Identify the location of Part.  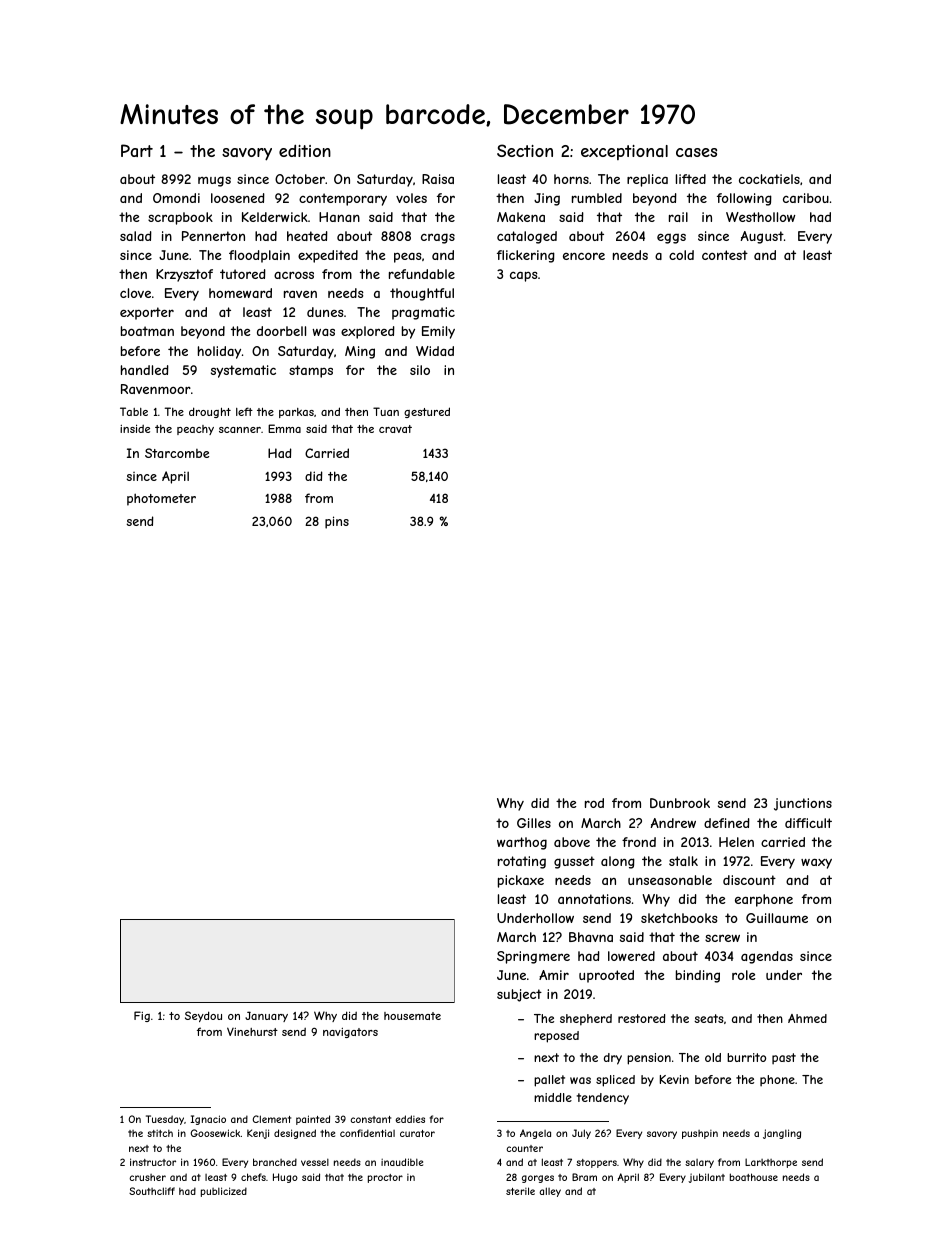
(137, 150).
